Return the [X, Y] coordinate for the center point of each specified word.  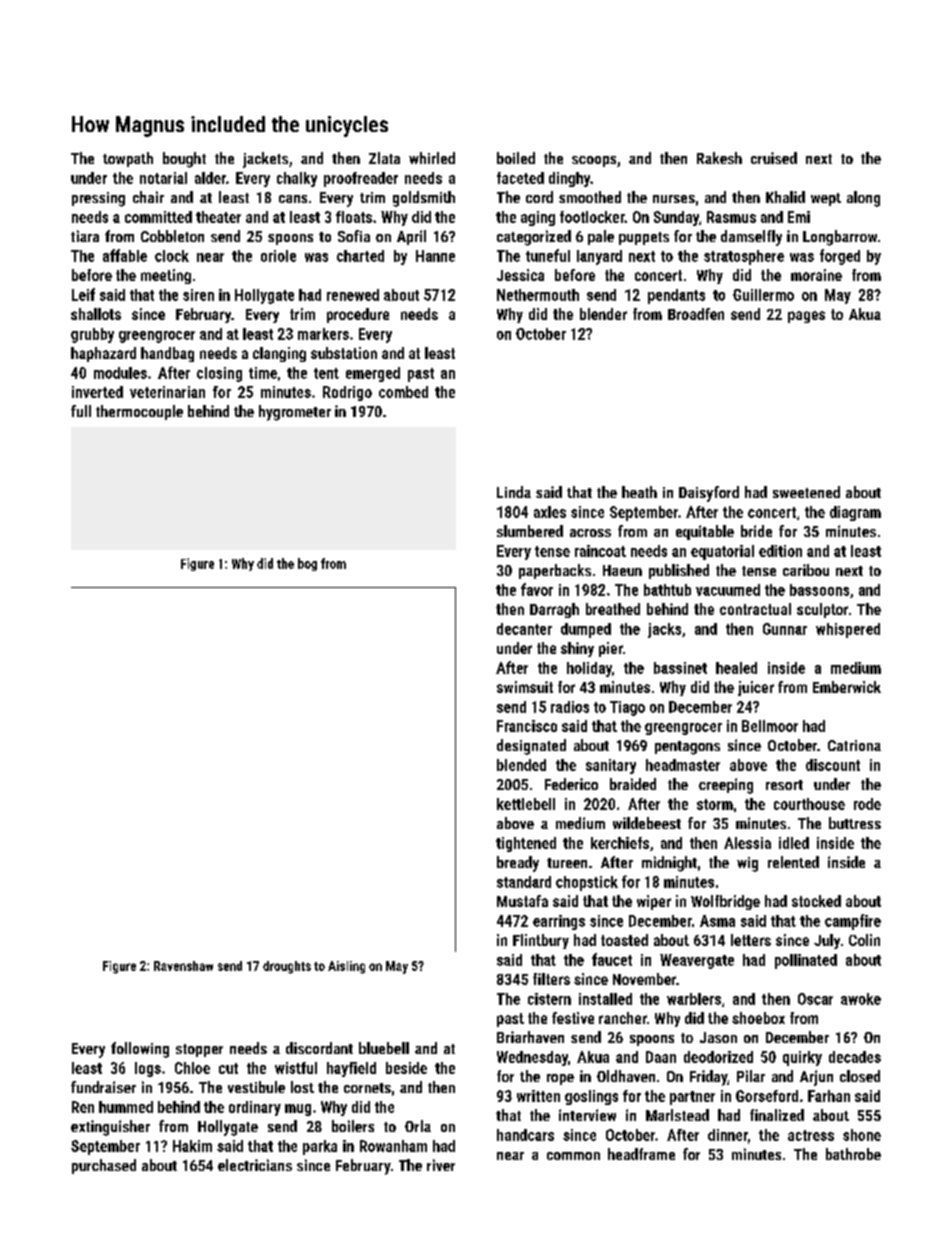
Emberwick [847, 687]
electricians [255, 1165]
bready [518, 864]
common [573, 1156]
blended [521, 765]
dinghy [570, 179]
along [863, 199]
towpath [128, 159]
